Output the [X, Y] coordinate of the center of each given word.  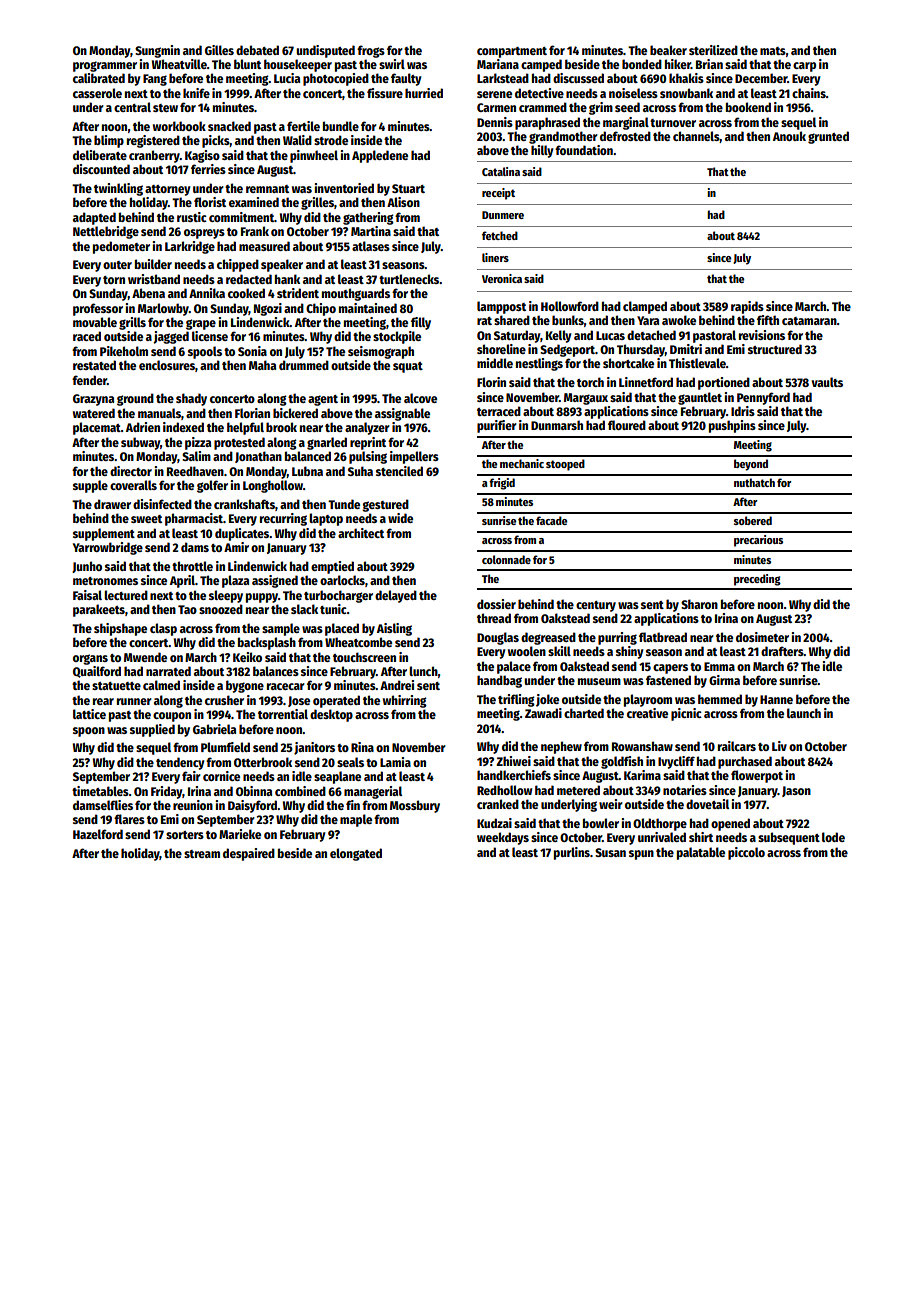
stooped [565, 465]
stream [202, 854]
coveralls [133, 485]
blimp [109, 141]
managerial [373, 792]
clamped [645, 307]
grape [201, 324]
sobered [753, 520]
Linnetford [646, 382]
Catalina [501, 171]
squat [408, 367]
